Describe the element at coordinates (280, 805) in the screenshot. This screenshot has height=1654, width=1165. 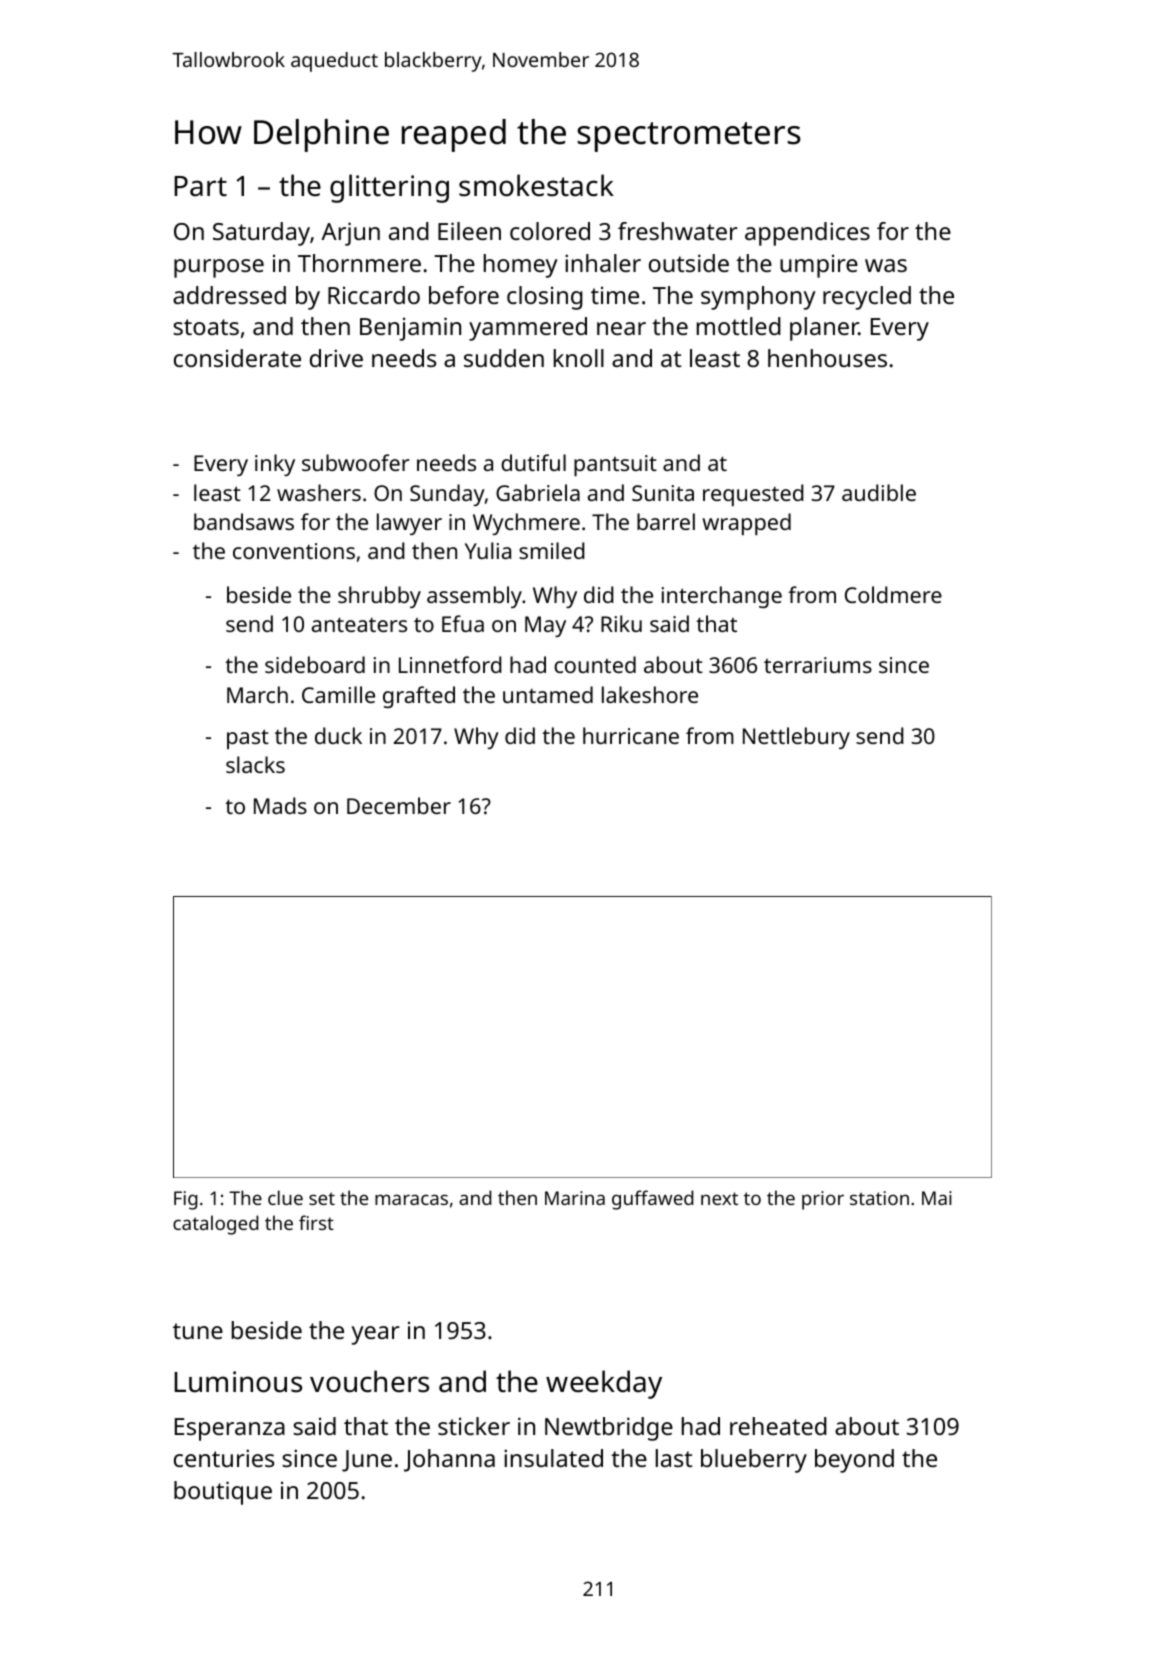
I see `Mads` at that location.
